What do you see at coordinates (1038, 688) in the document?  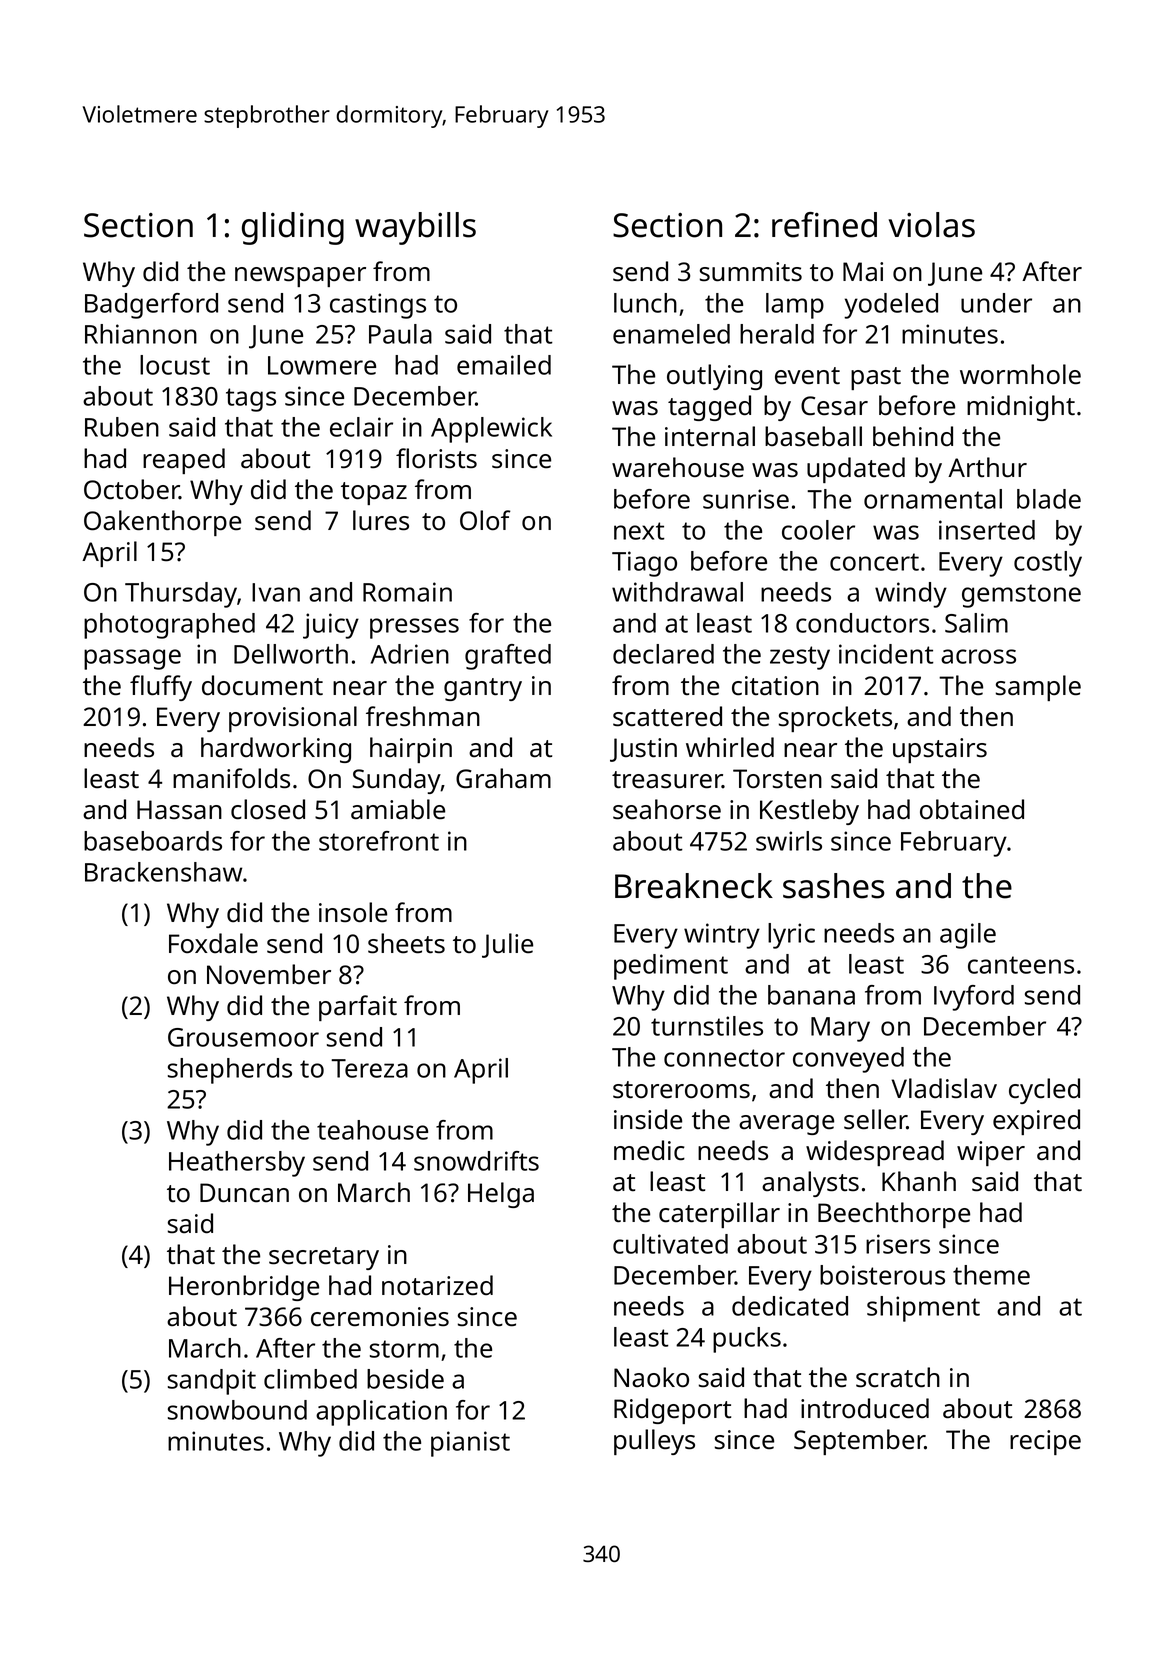 I see `sample` at bounding box center [1038, 688].
